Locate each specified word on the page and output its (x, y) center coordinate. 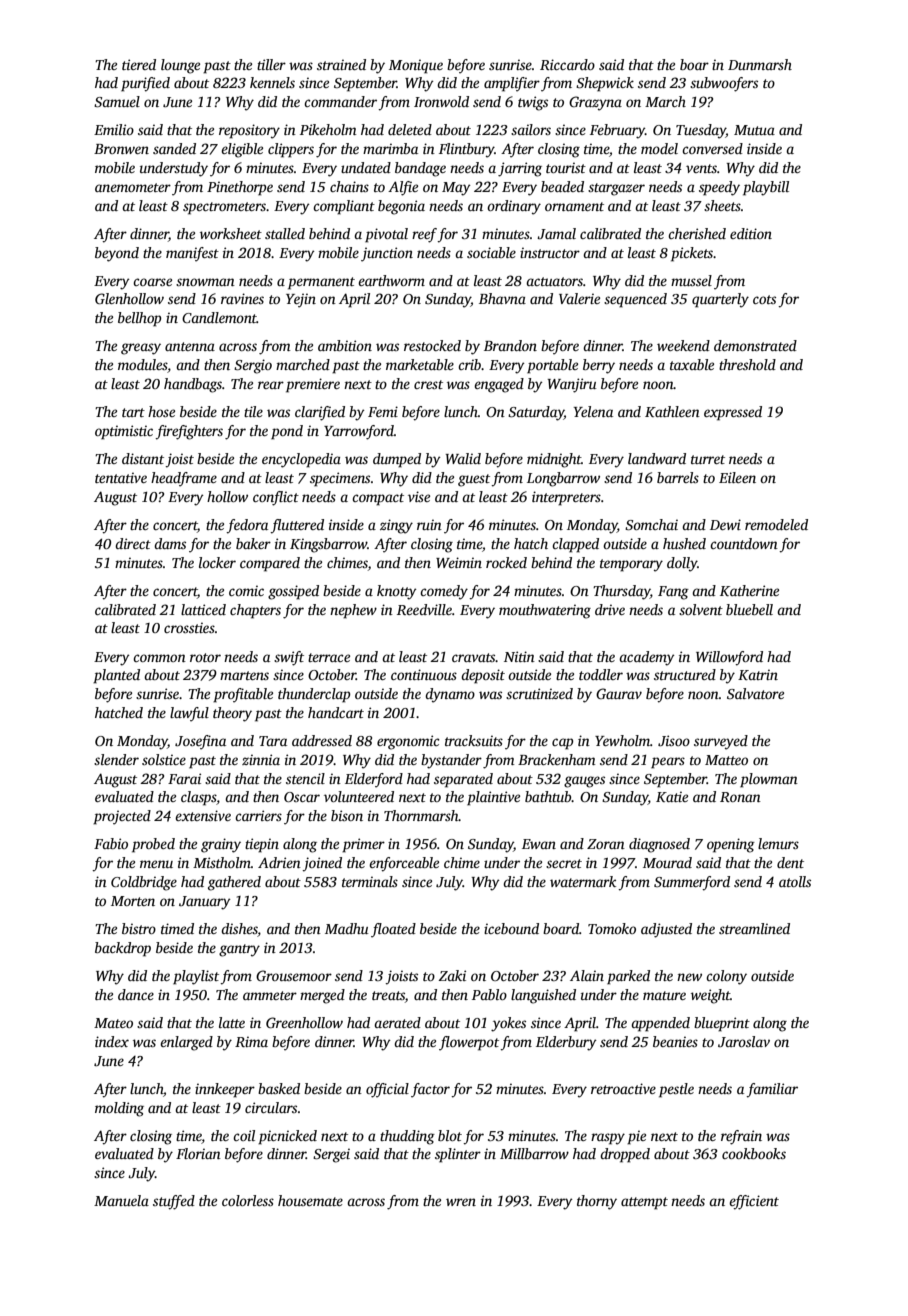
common (159, 658)
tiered (139, 64)
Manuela (121, 1200)
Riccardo (567, 64)
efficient (754, 1202)
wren (461, 1202)
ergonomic (408, 742)
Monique (416, 66)
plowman (769, 780)
